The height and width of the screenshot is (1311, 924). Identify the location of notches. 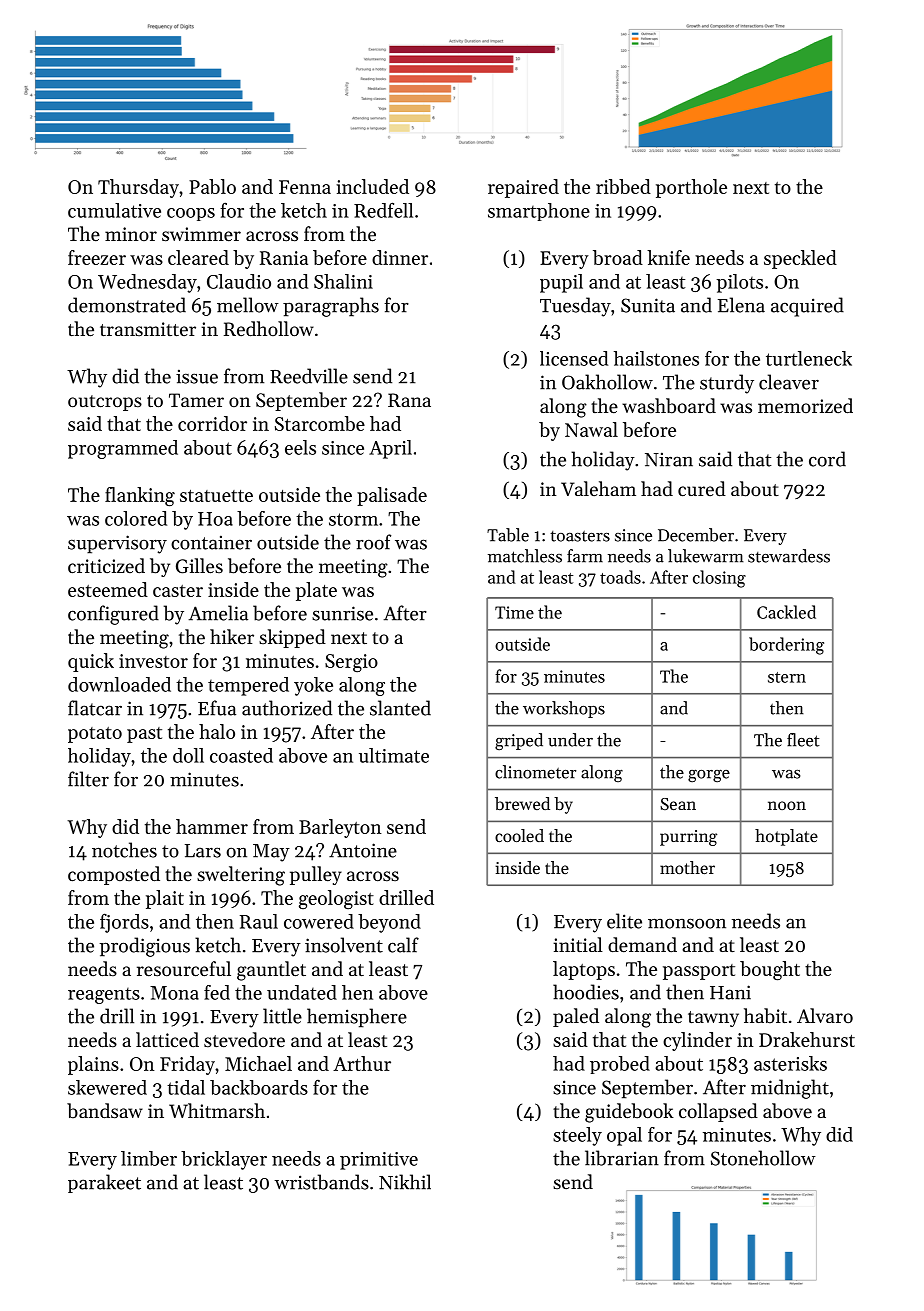
(124, 850).
